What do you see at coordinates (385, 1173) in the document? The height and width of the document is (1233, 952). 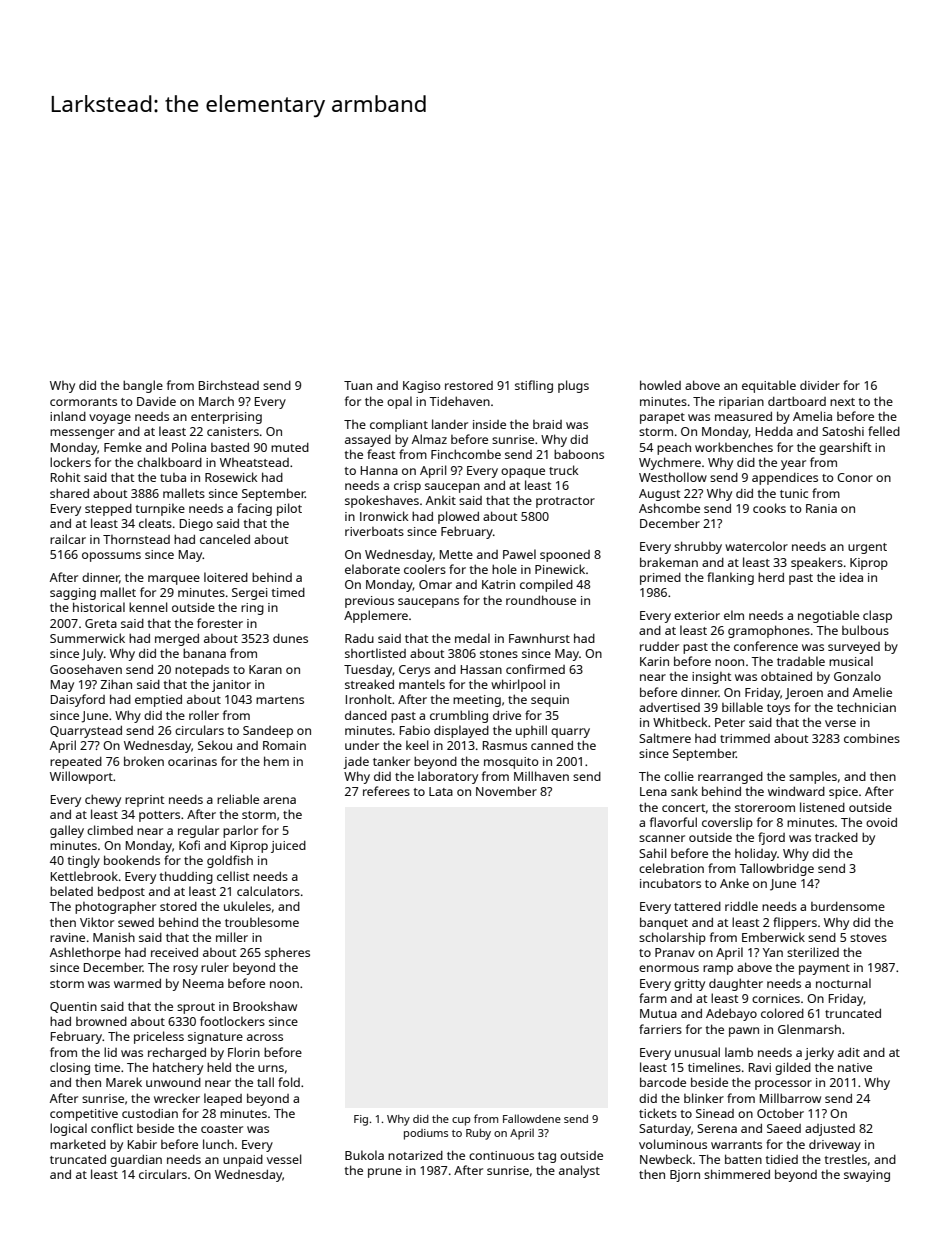 I see `prune` at bounding box center [385, 1173].
